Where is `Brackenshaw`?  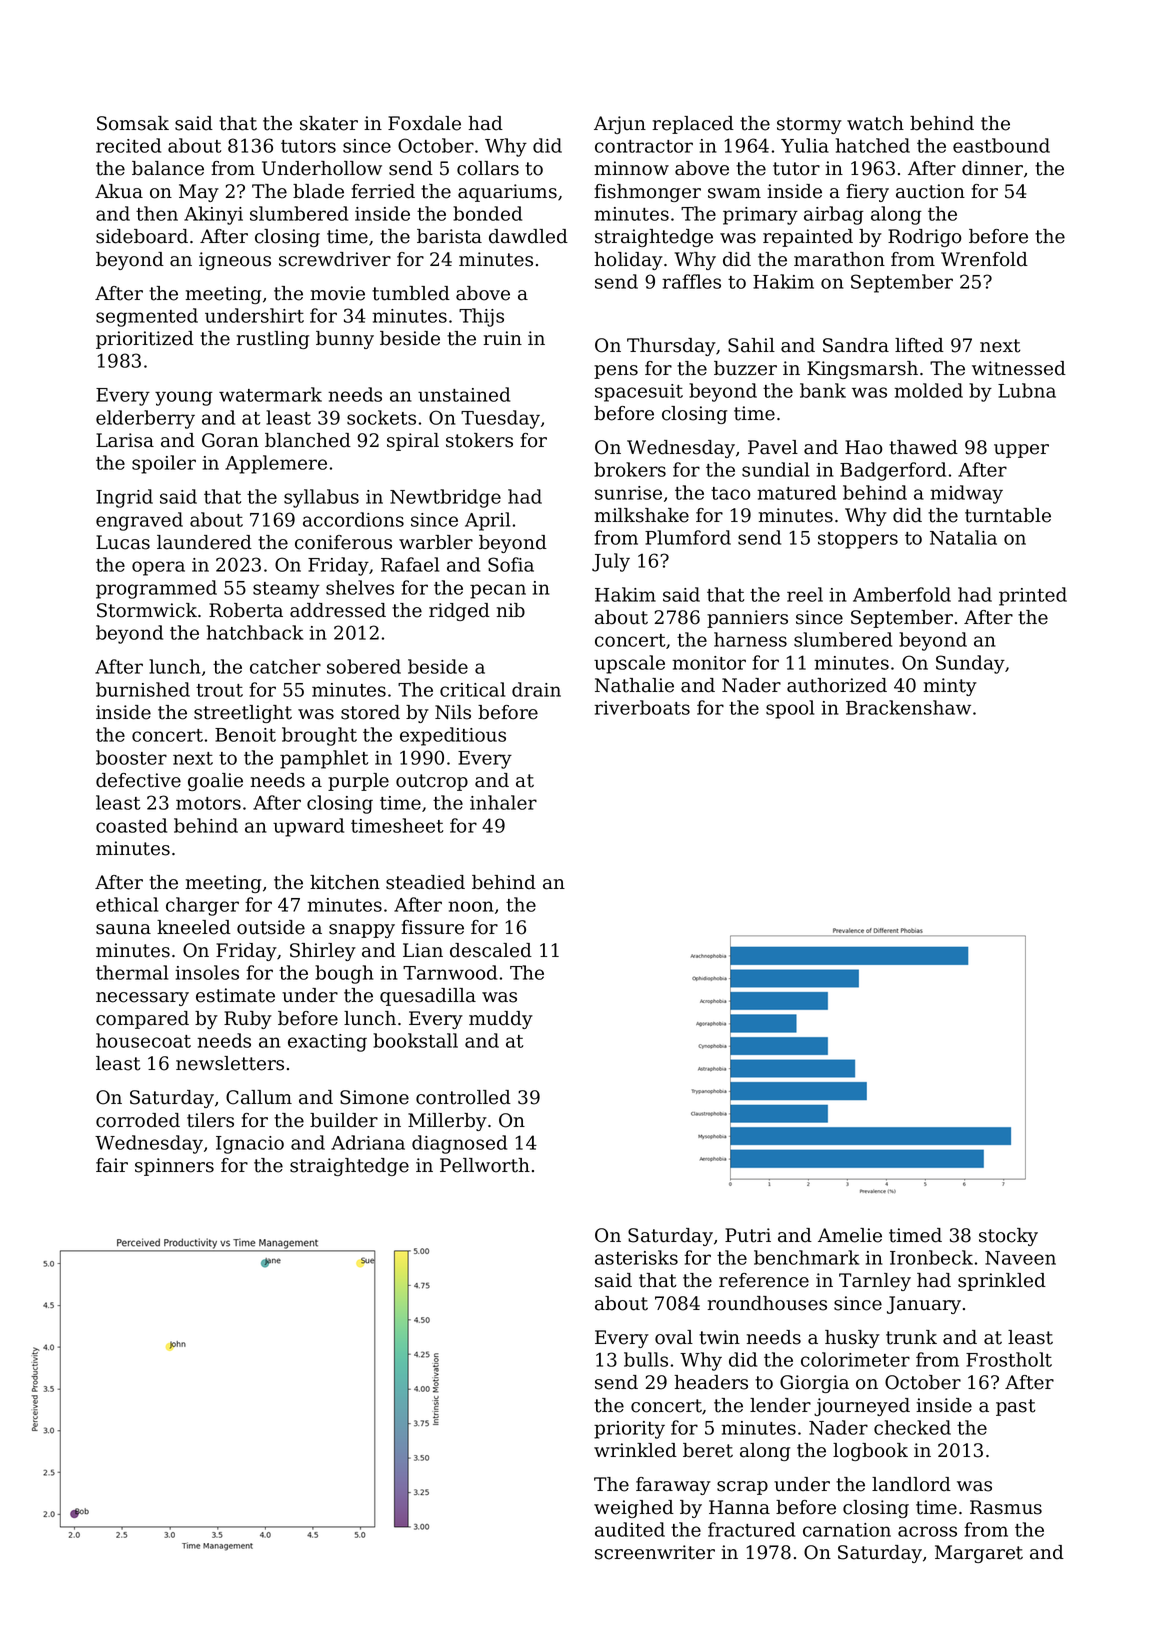
Brackenshaw is located at coordinates (908, 707).
